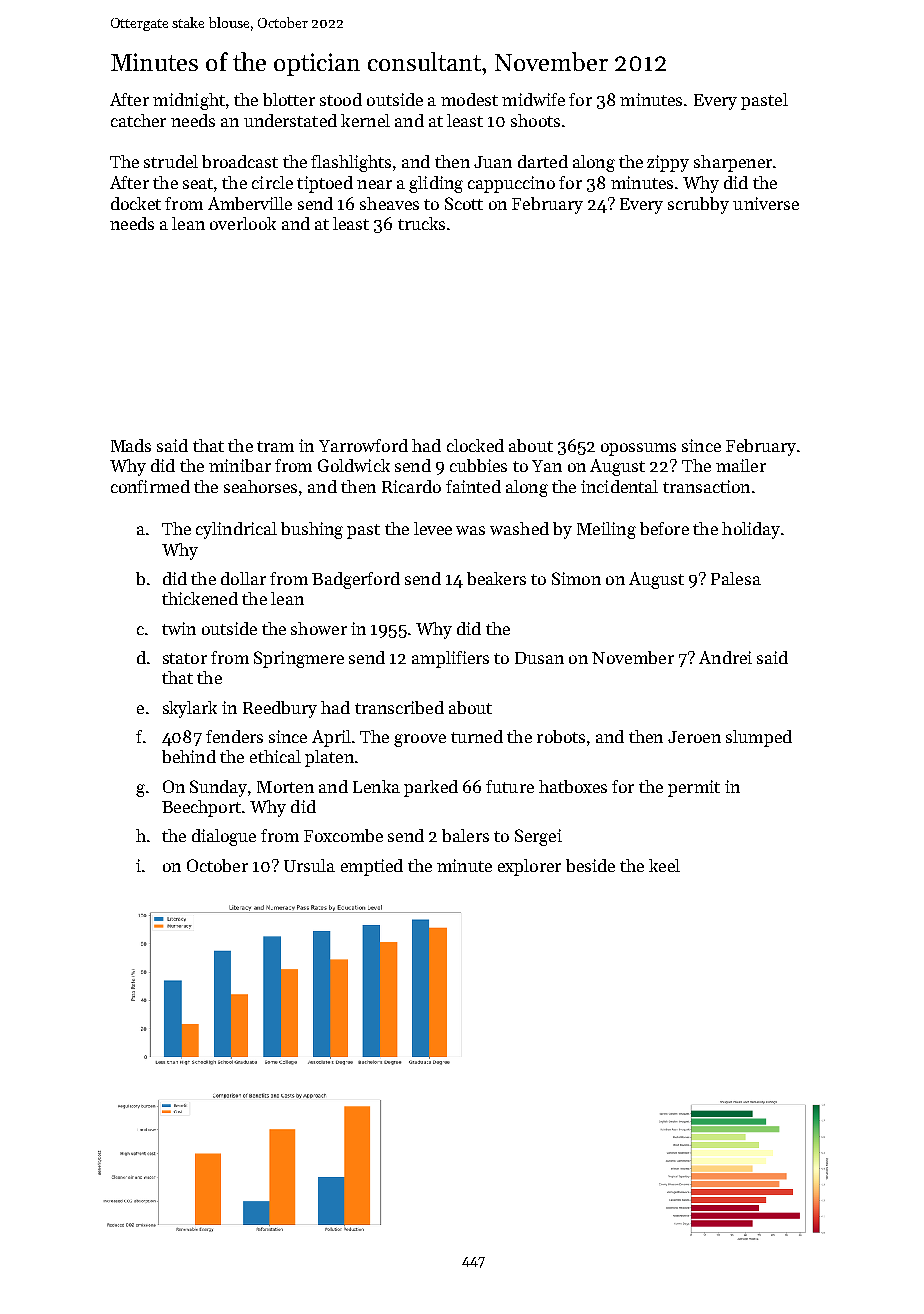 The height and width of the screenshot is (1314, 924). What do you see at coordinates (698, 205) in the screenshot?
I see `scrubby` at bounding box center [698, 205].
